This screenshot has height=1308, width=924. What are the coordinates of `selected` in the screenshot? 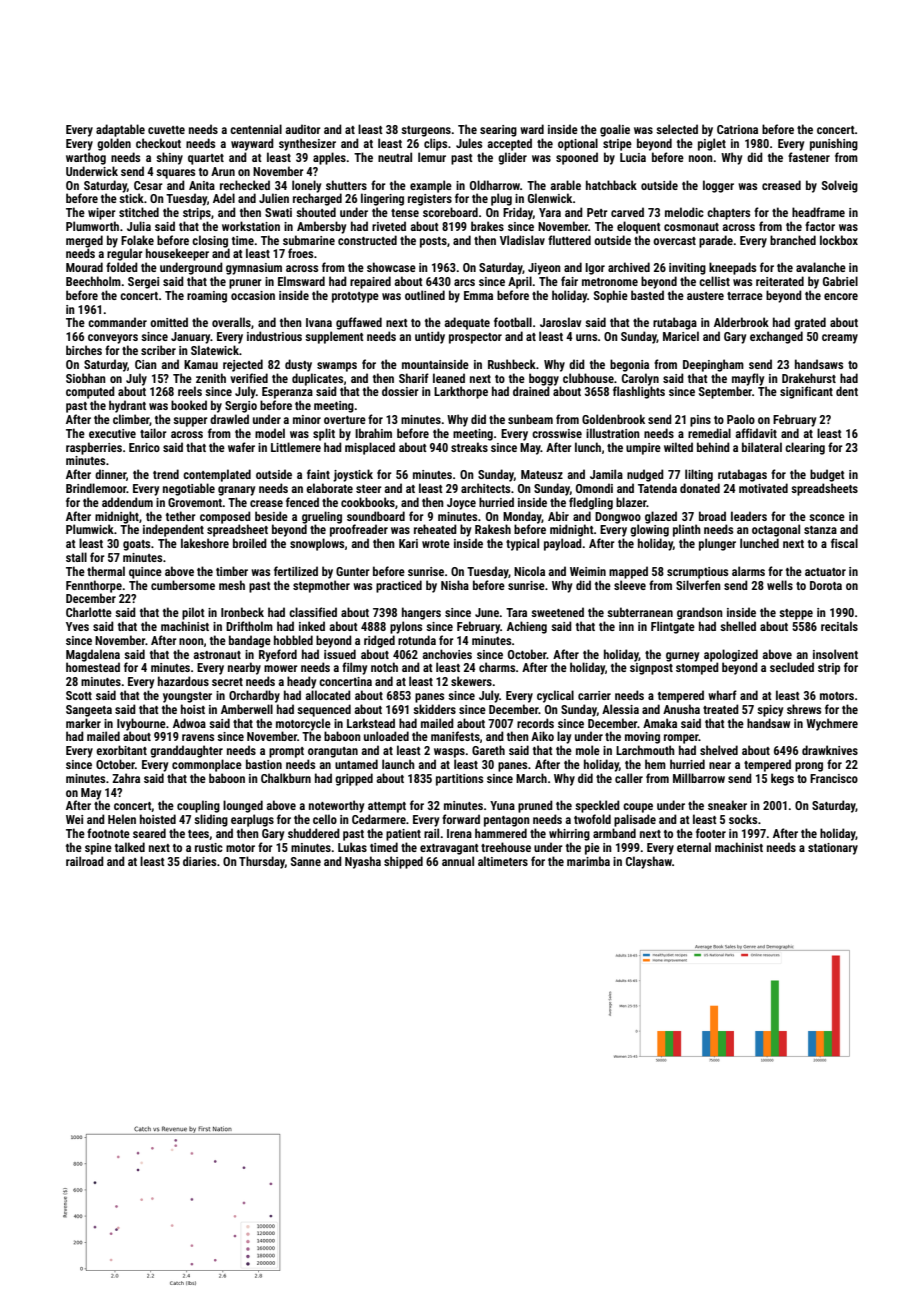 It's located at (677, 129).
